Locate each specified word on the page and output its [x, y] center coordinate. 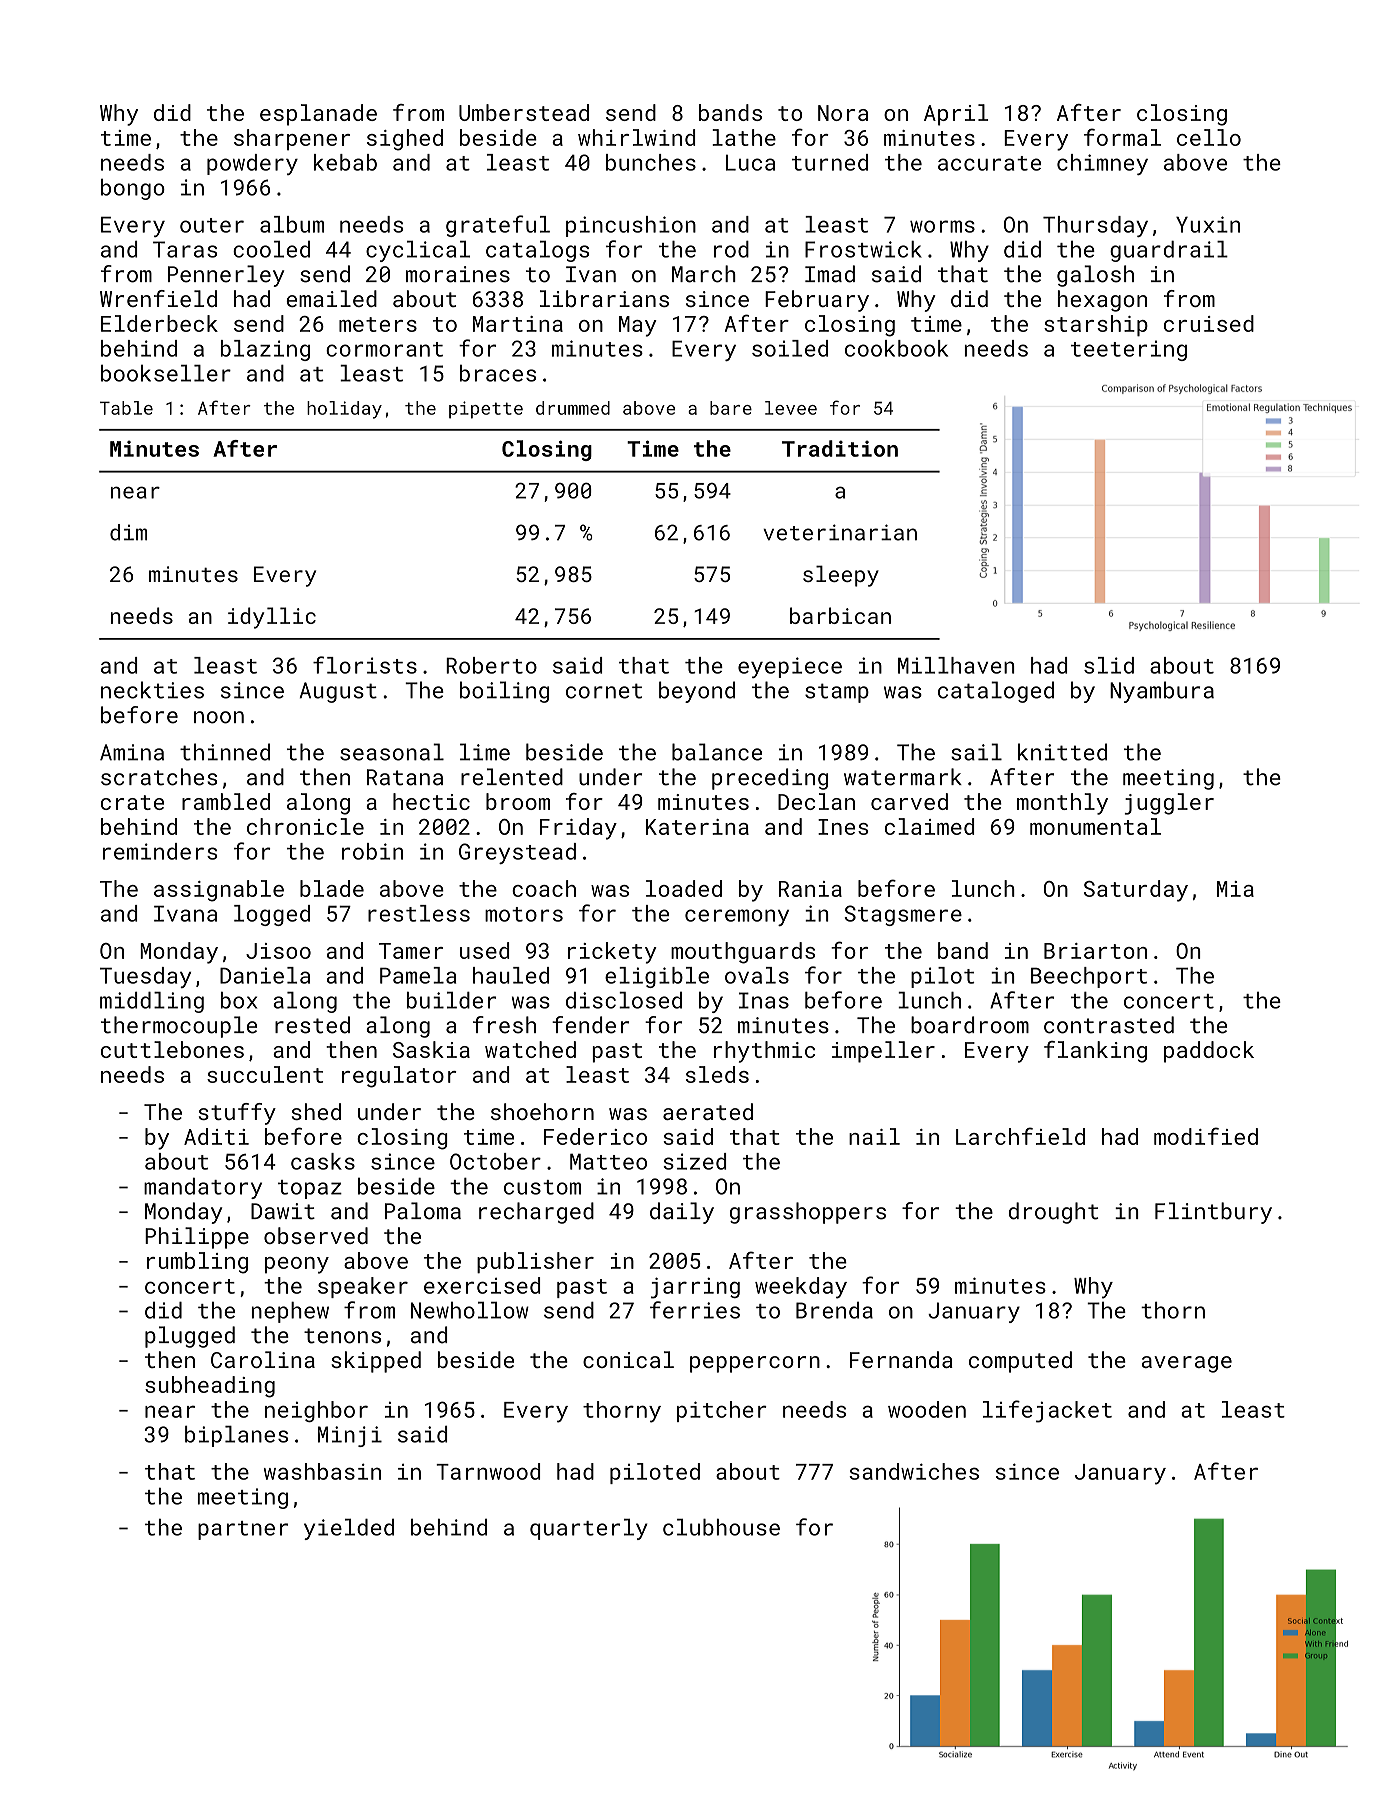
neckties [152, 690]
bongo [133, 189]
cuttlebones [172, 1049]
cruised [1209, 323]
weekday [801, 1288]
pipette [486, 410]
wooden [927, 1409]
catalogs [537, 251]
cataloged [996, 692]
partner [243, 1530]
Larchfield [1020, 1136]
